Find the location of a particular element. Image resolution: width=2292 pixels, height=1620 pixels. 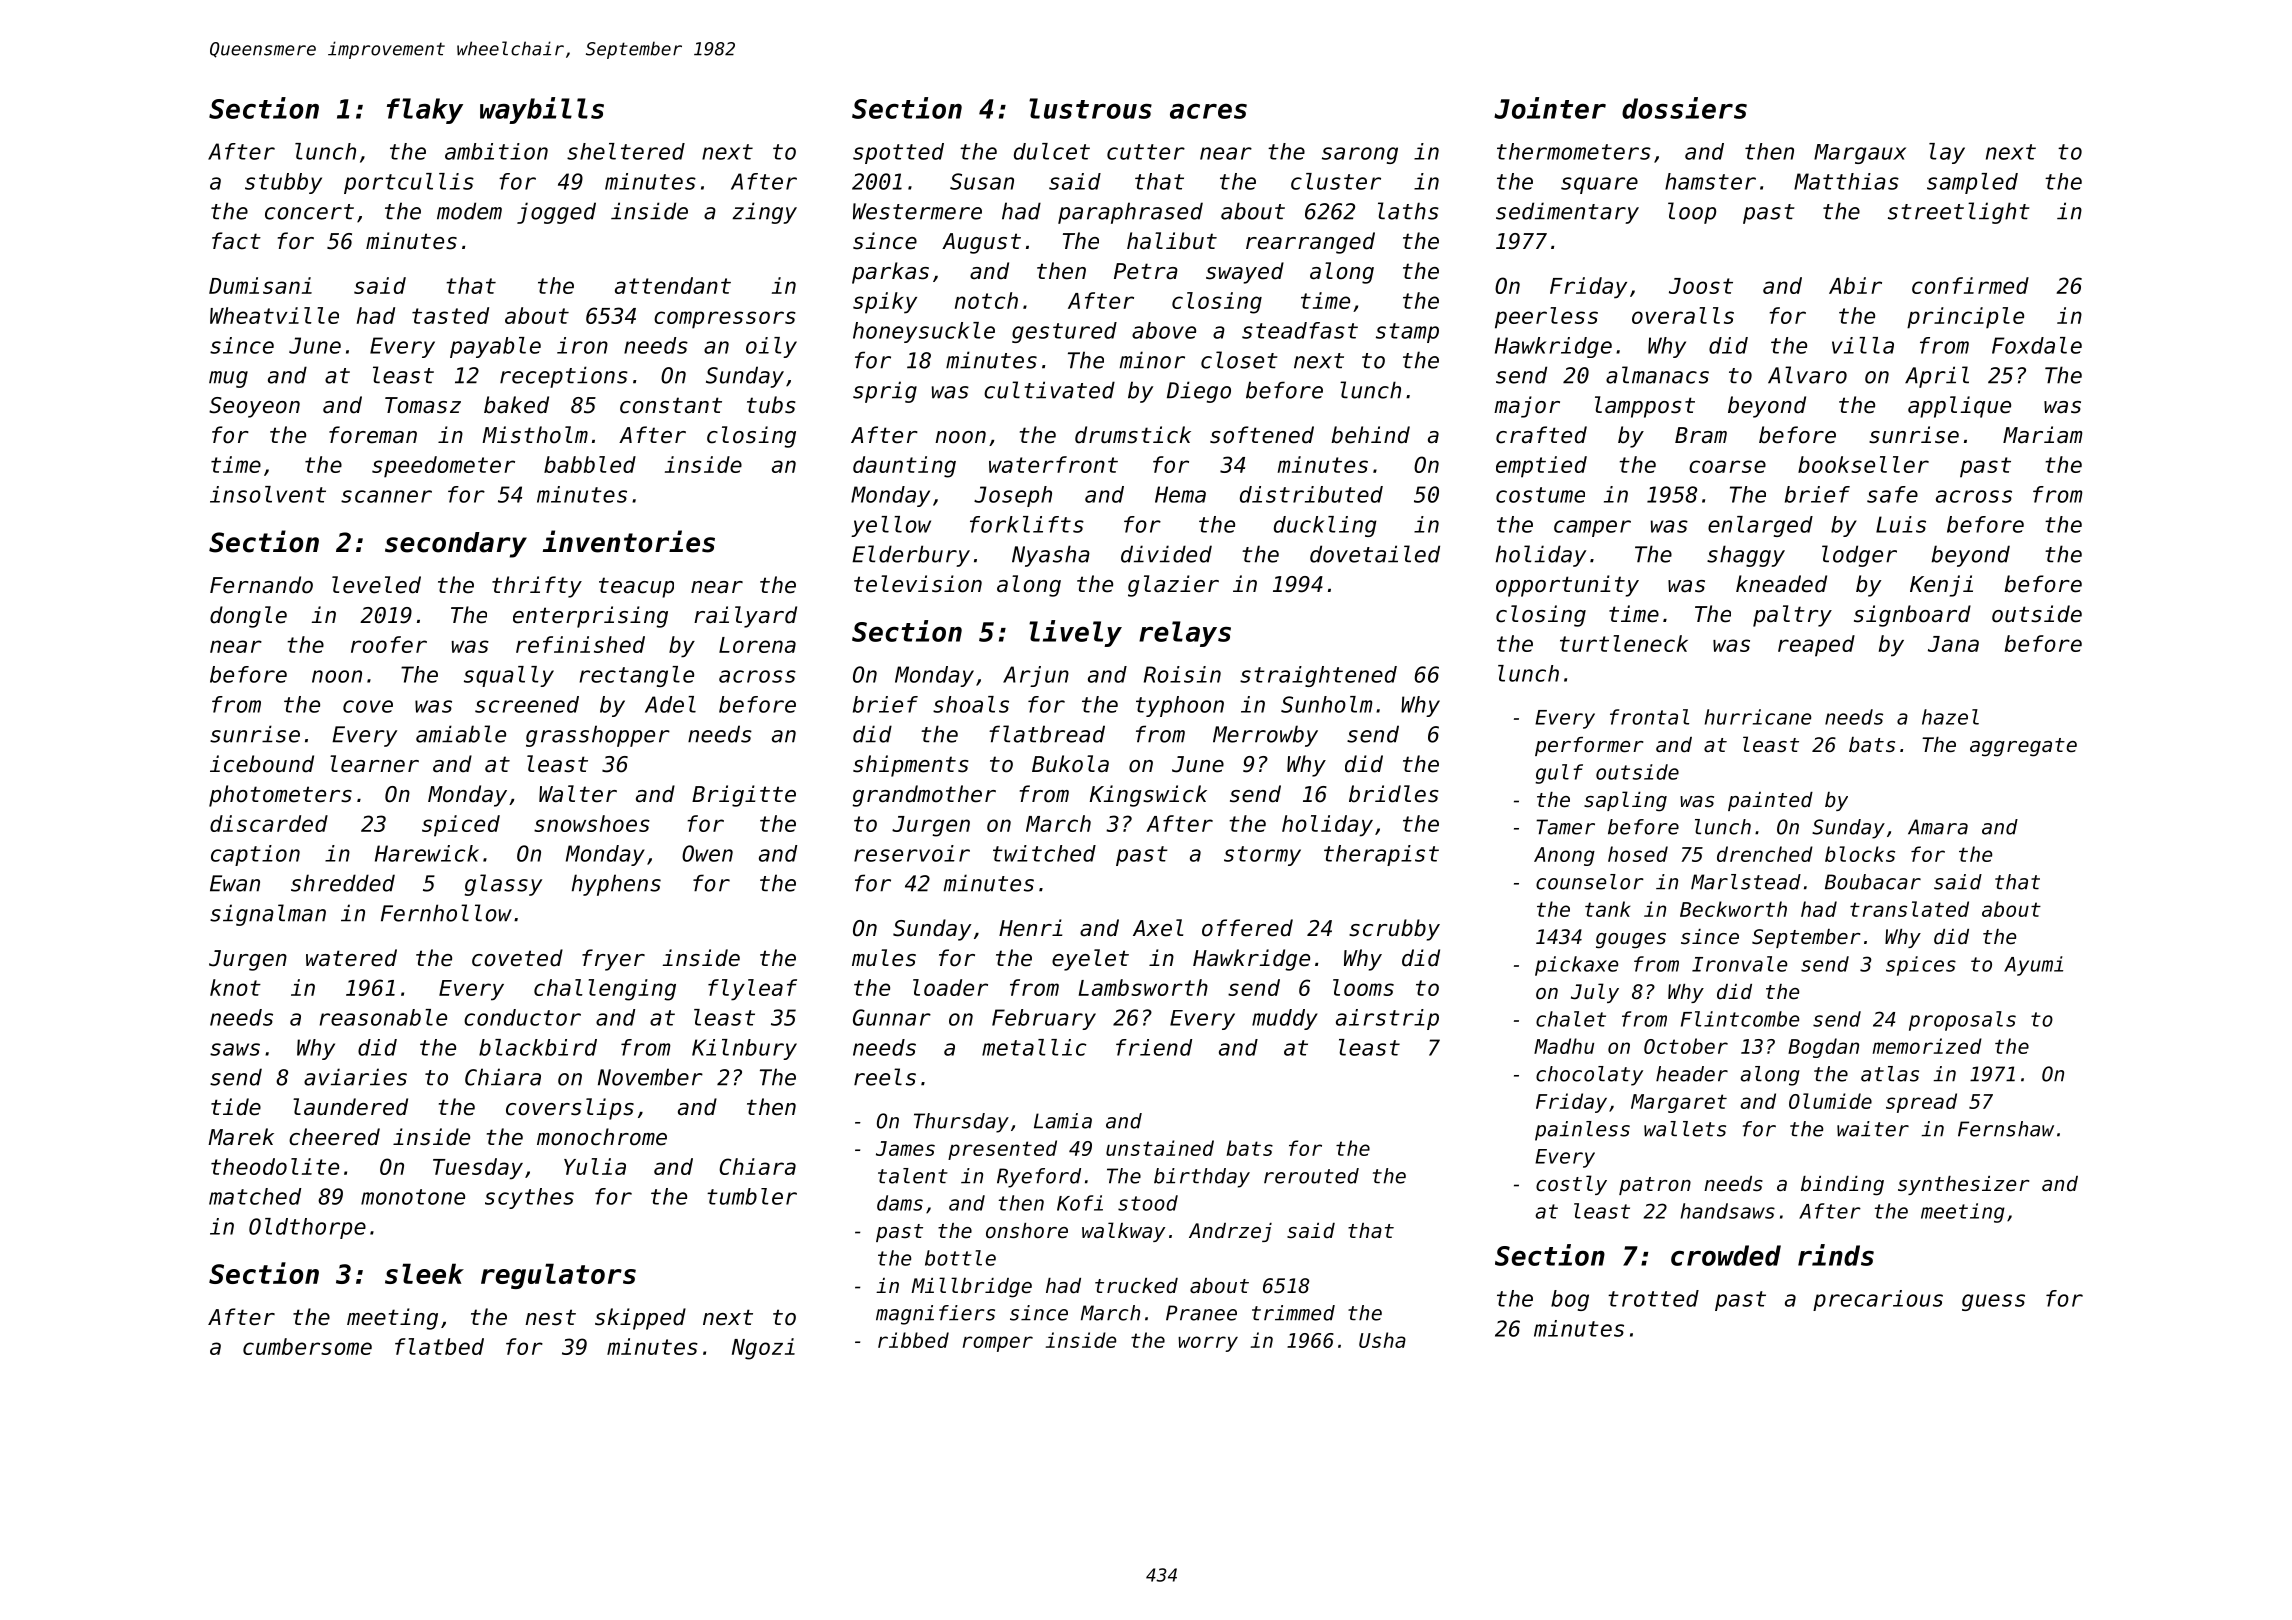

attendant is located at coordinates (673, 285).
